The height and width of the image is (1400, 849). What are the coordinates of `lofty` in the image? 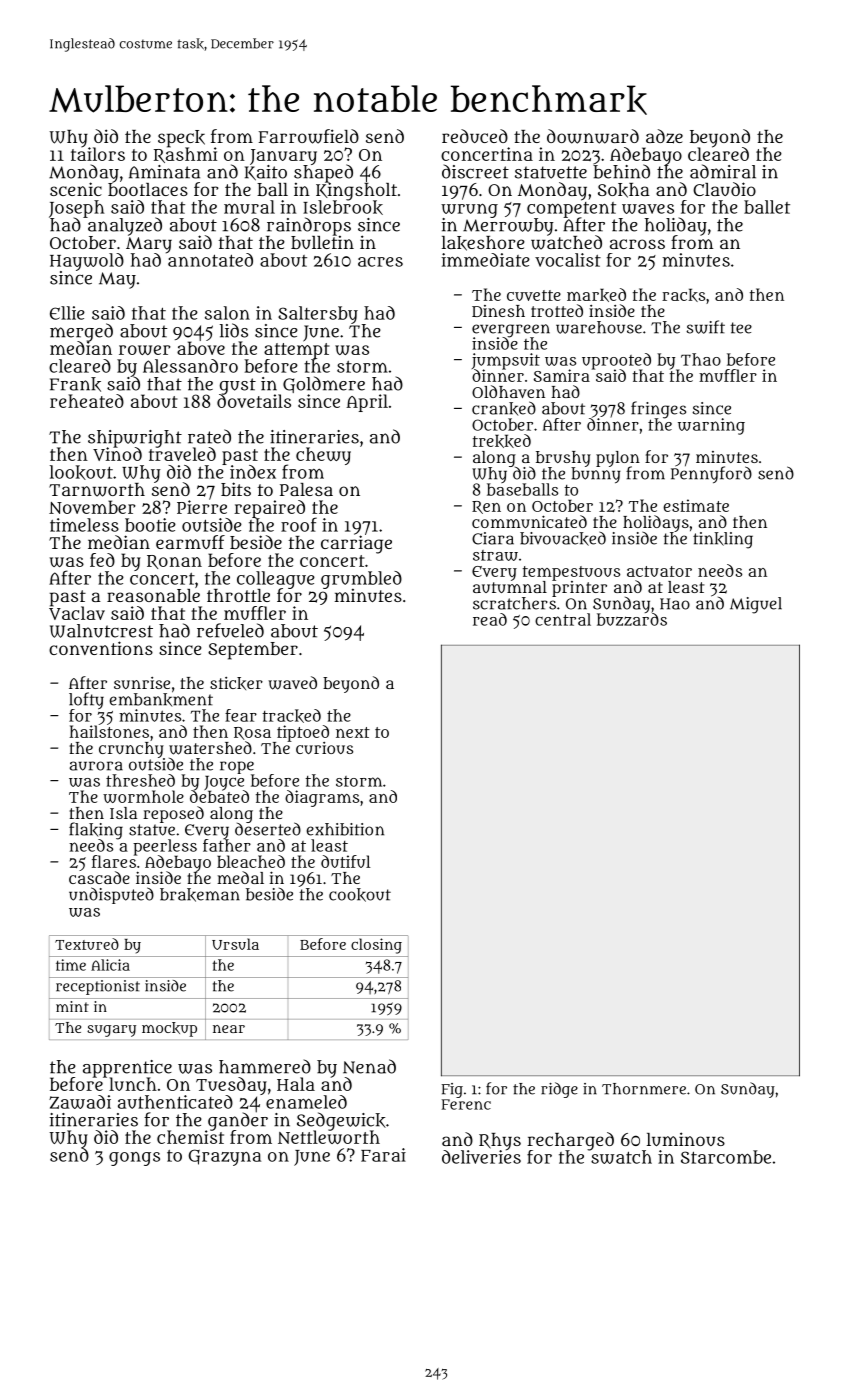 It's located at (86, 700).
